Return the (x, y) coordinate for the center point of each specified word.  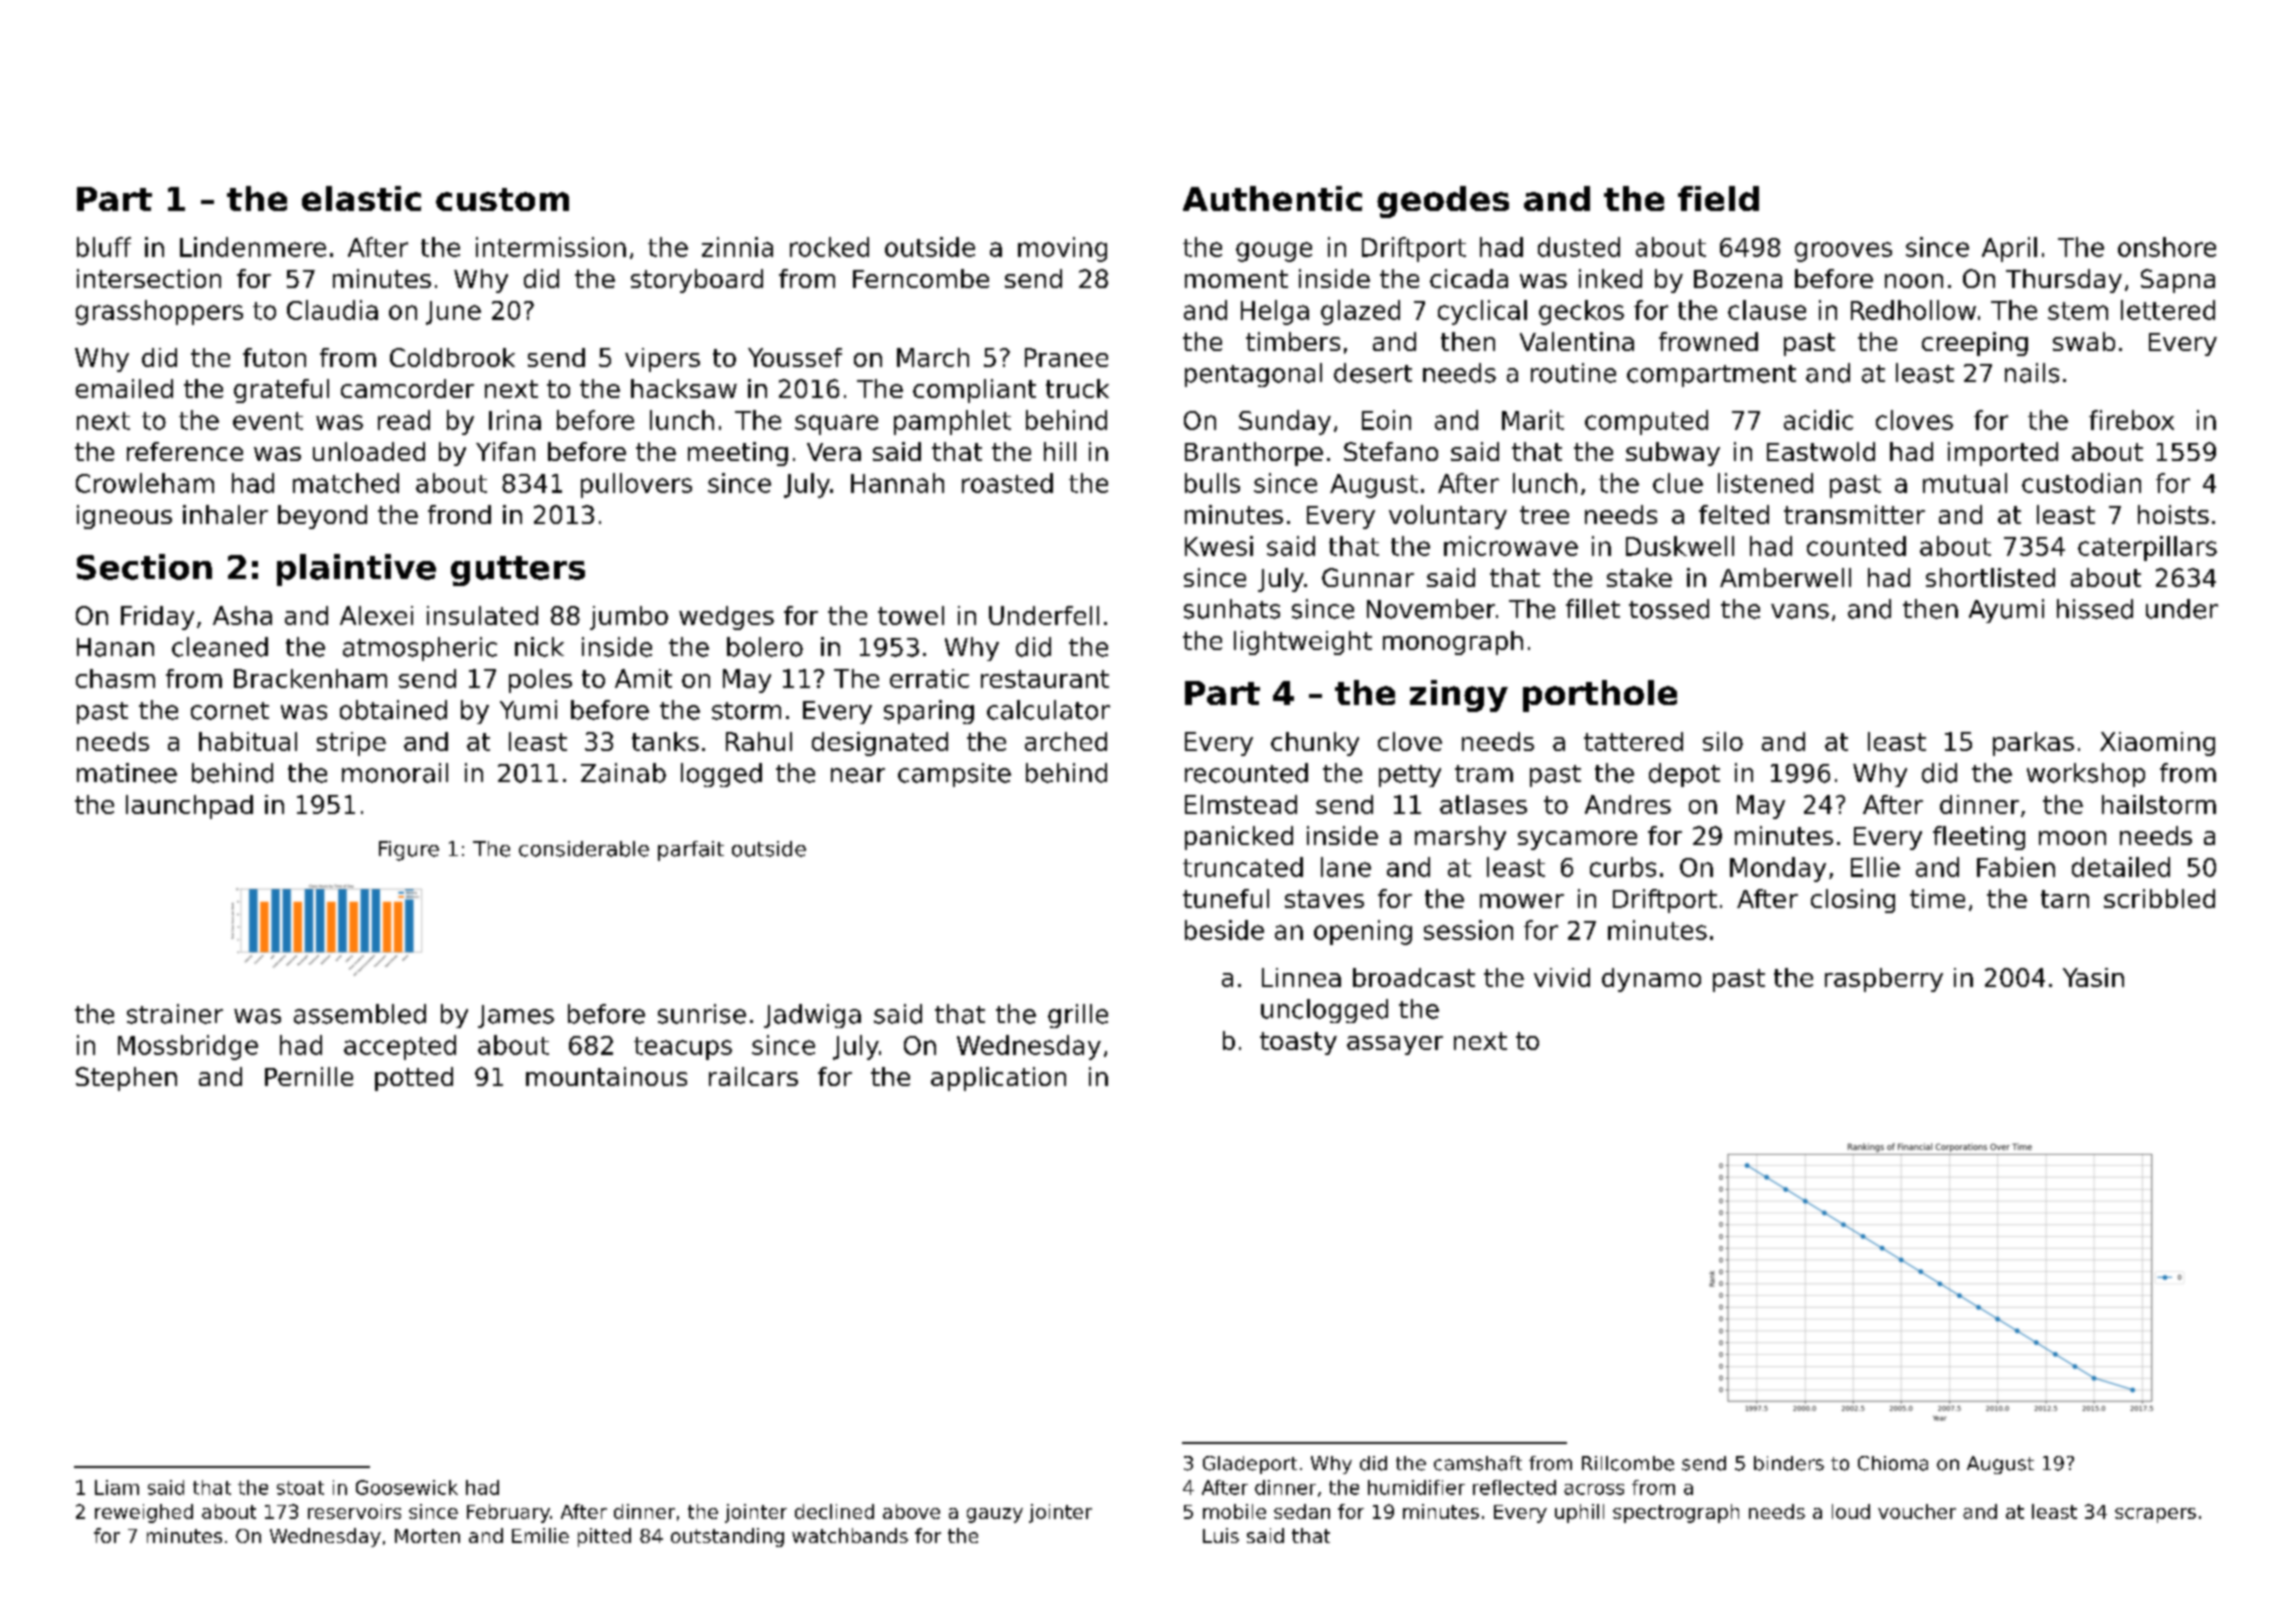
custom (502, 199)
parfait (691, 851)
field (1718, 198)
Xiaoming (2157, 744)
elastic (361, 198)
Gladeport (1250, 1465)
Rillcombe (1628, 1463)
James (516, 1016)
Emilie (540, 1535)
